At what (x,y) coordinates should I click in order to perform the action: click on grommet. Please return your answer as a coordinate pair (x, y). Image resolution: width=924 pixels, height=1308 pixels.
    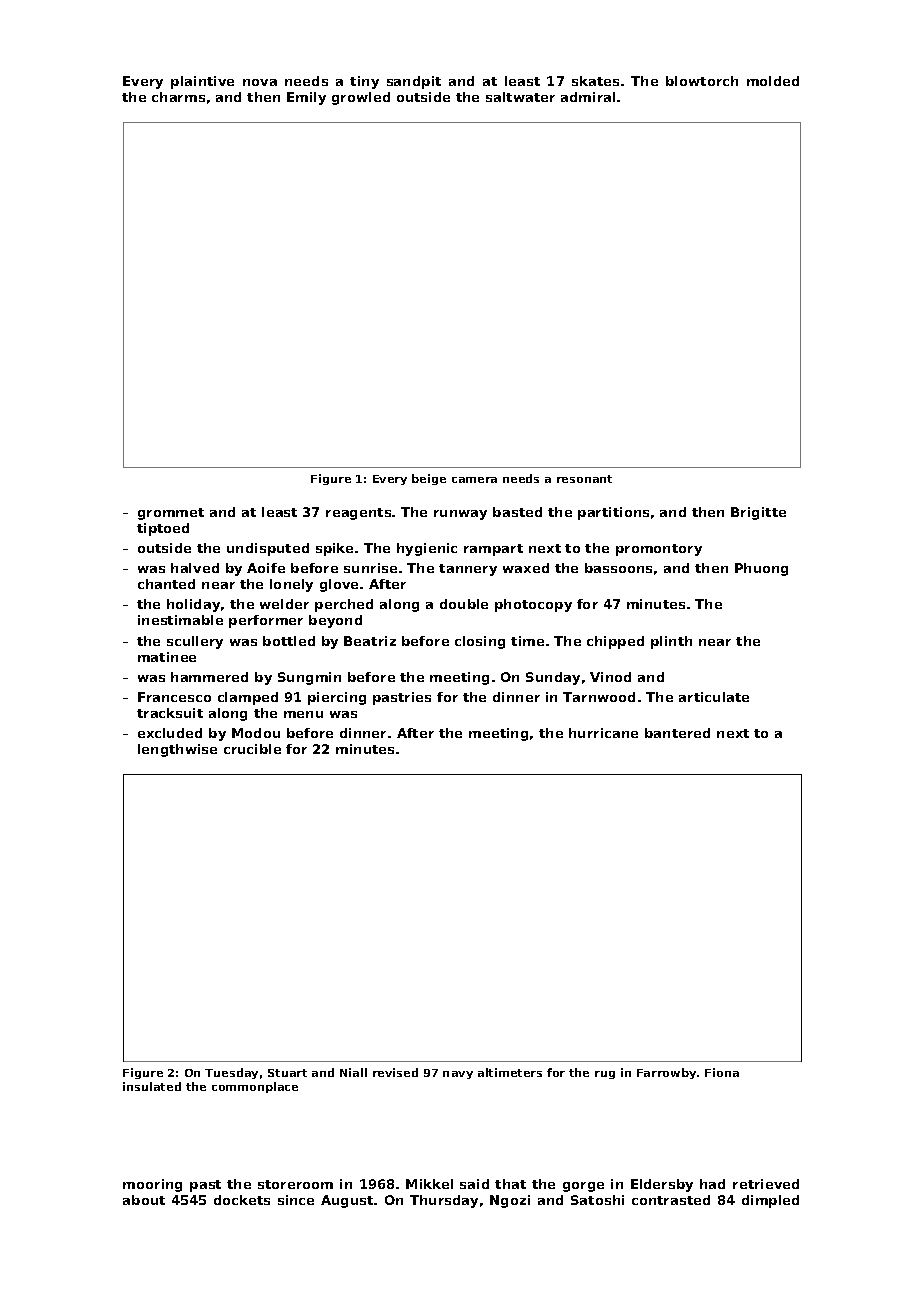
    Looking at the image, I should click on (171, 514).
